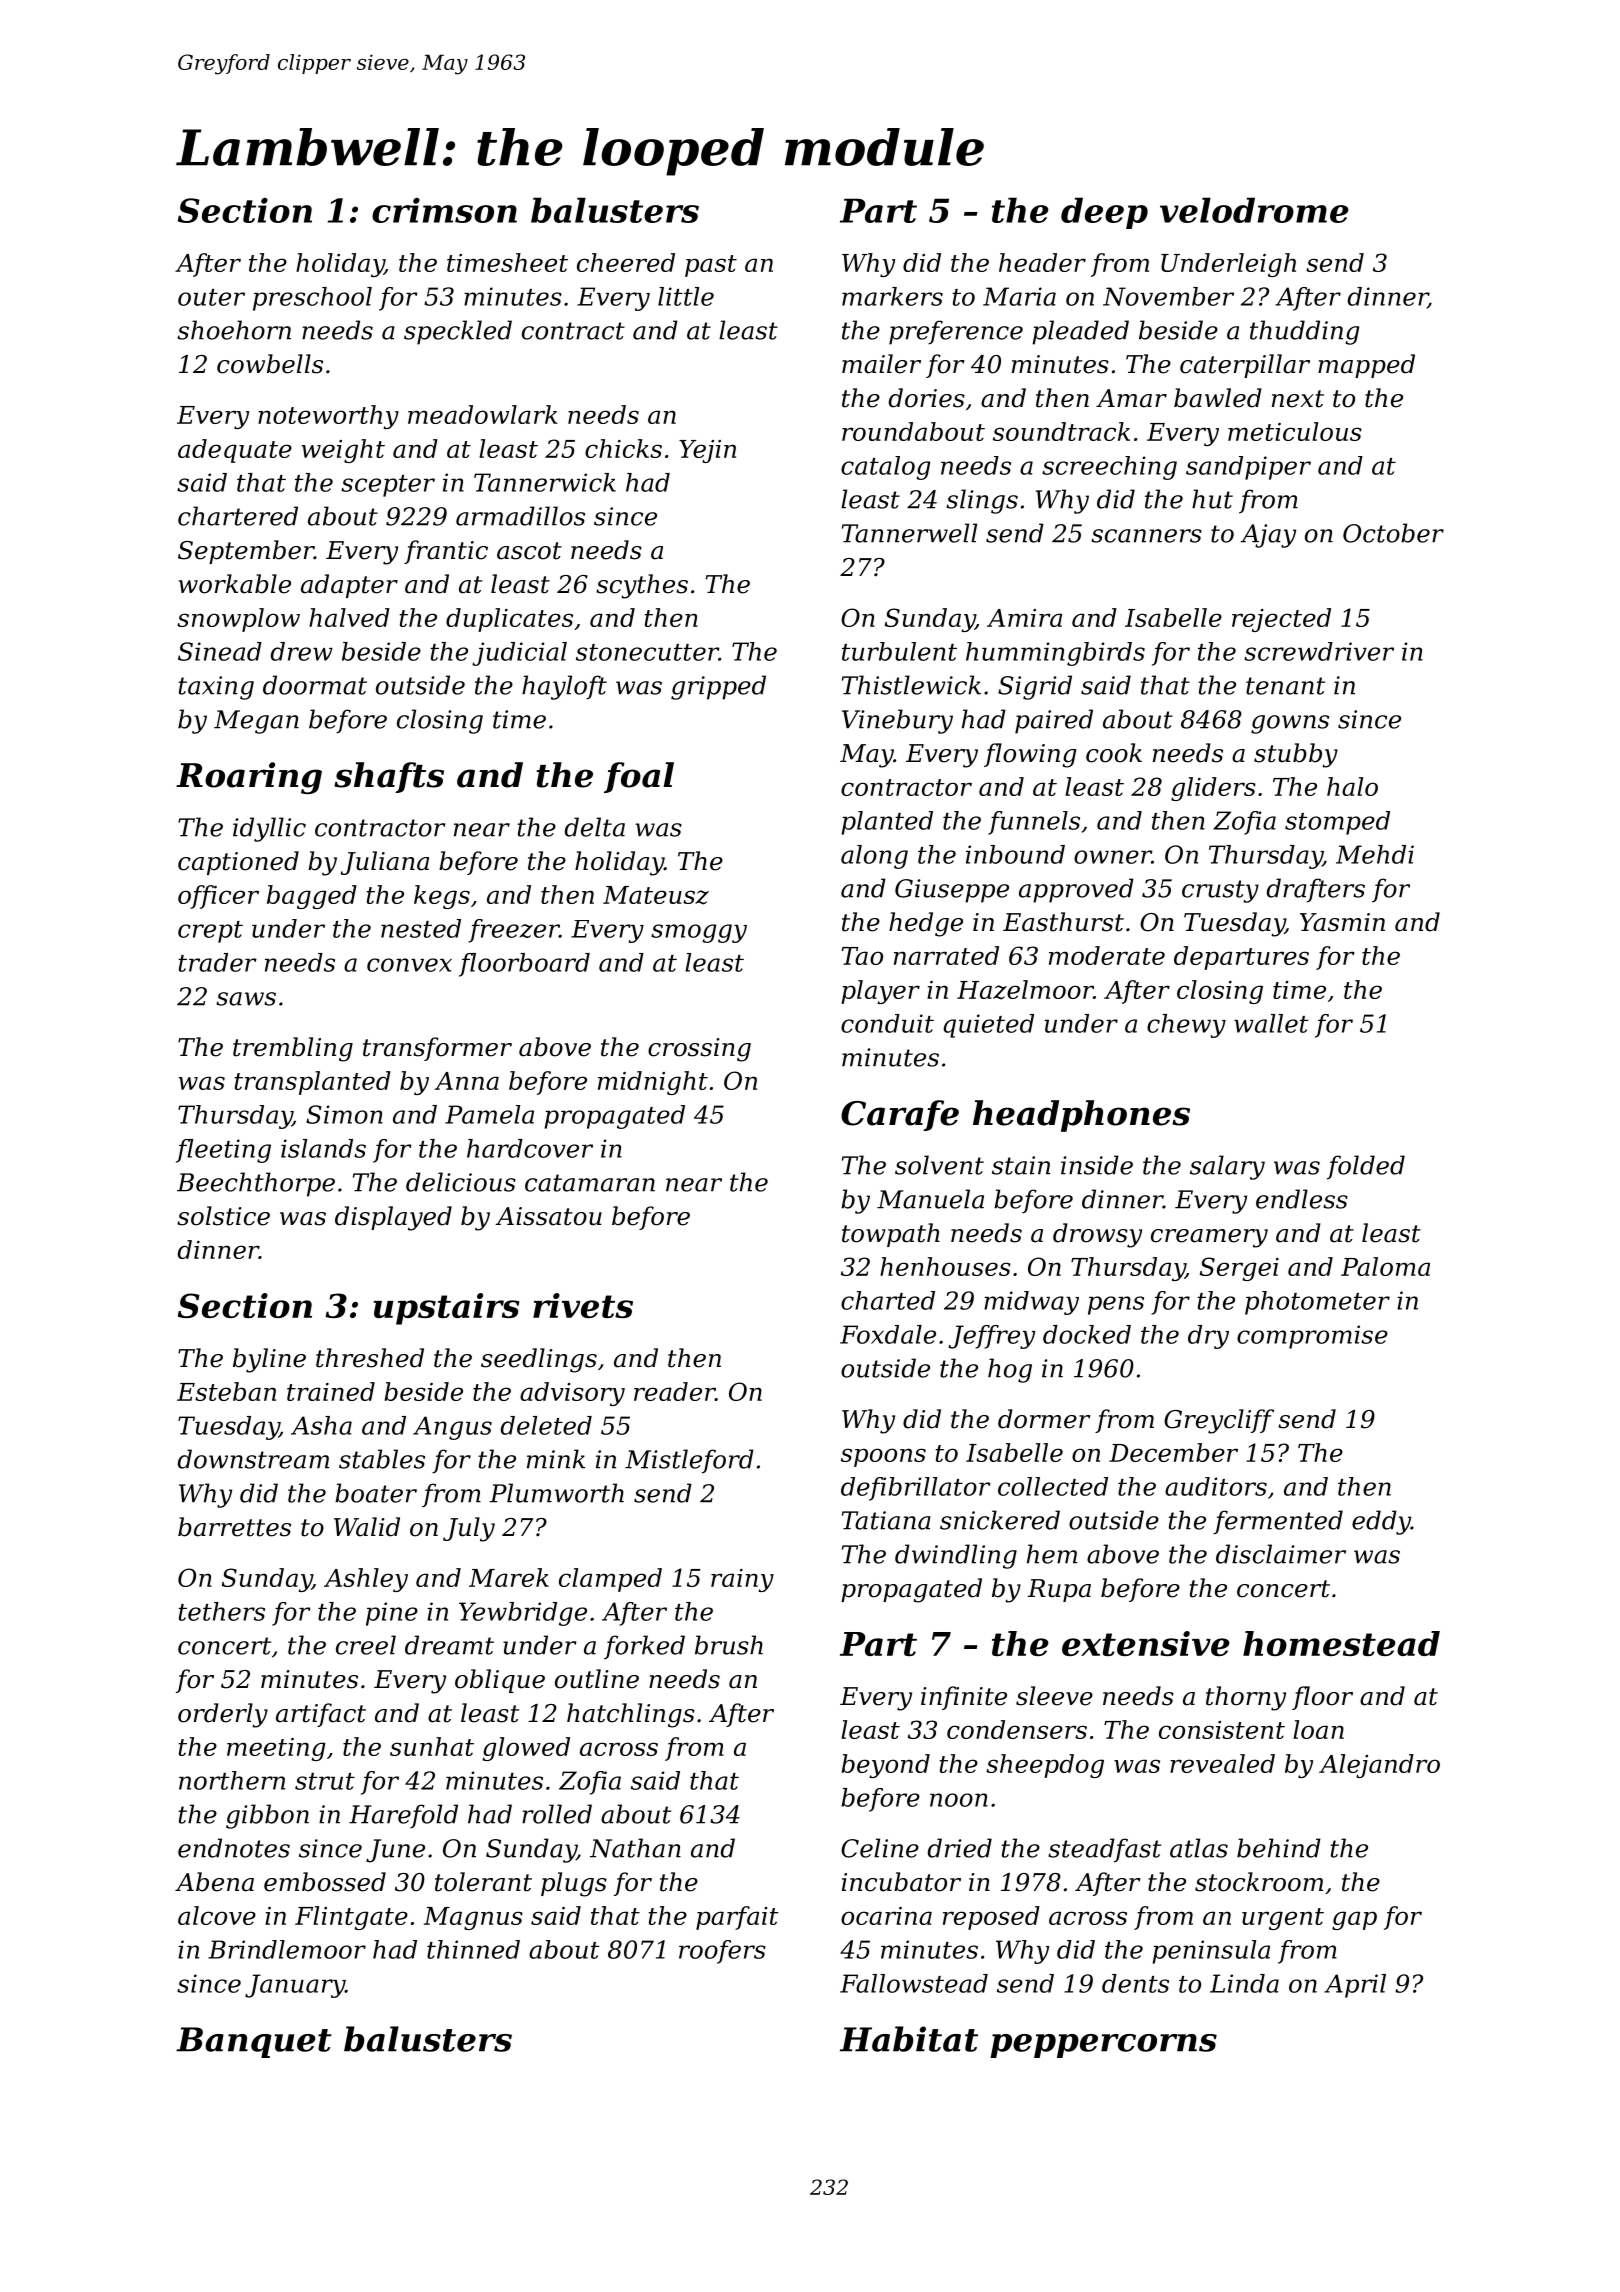 The height and width of the page is (2292, 1620). Describe the element at coordinates (1104, 213) in the page. I see `deep` at that location.
